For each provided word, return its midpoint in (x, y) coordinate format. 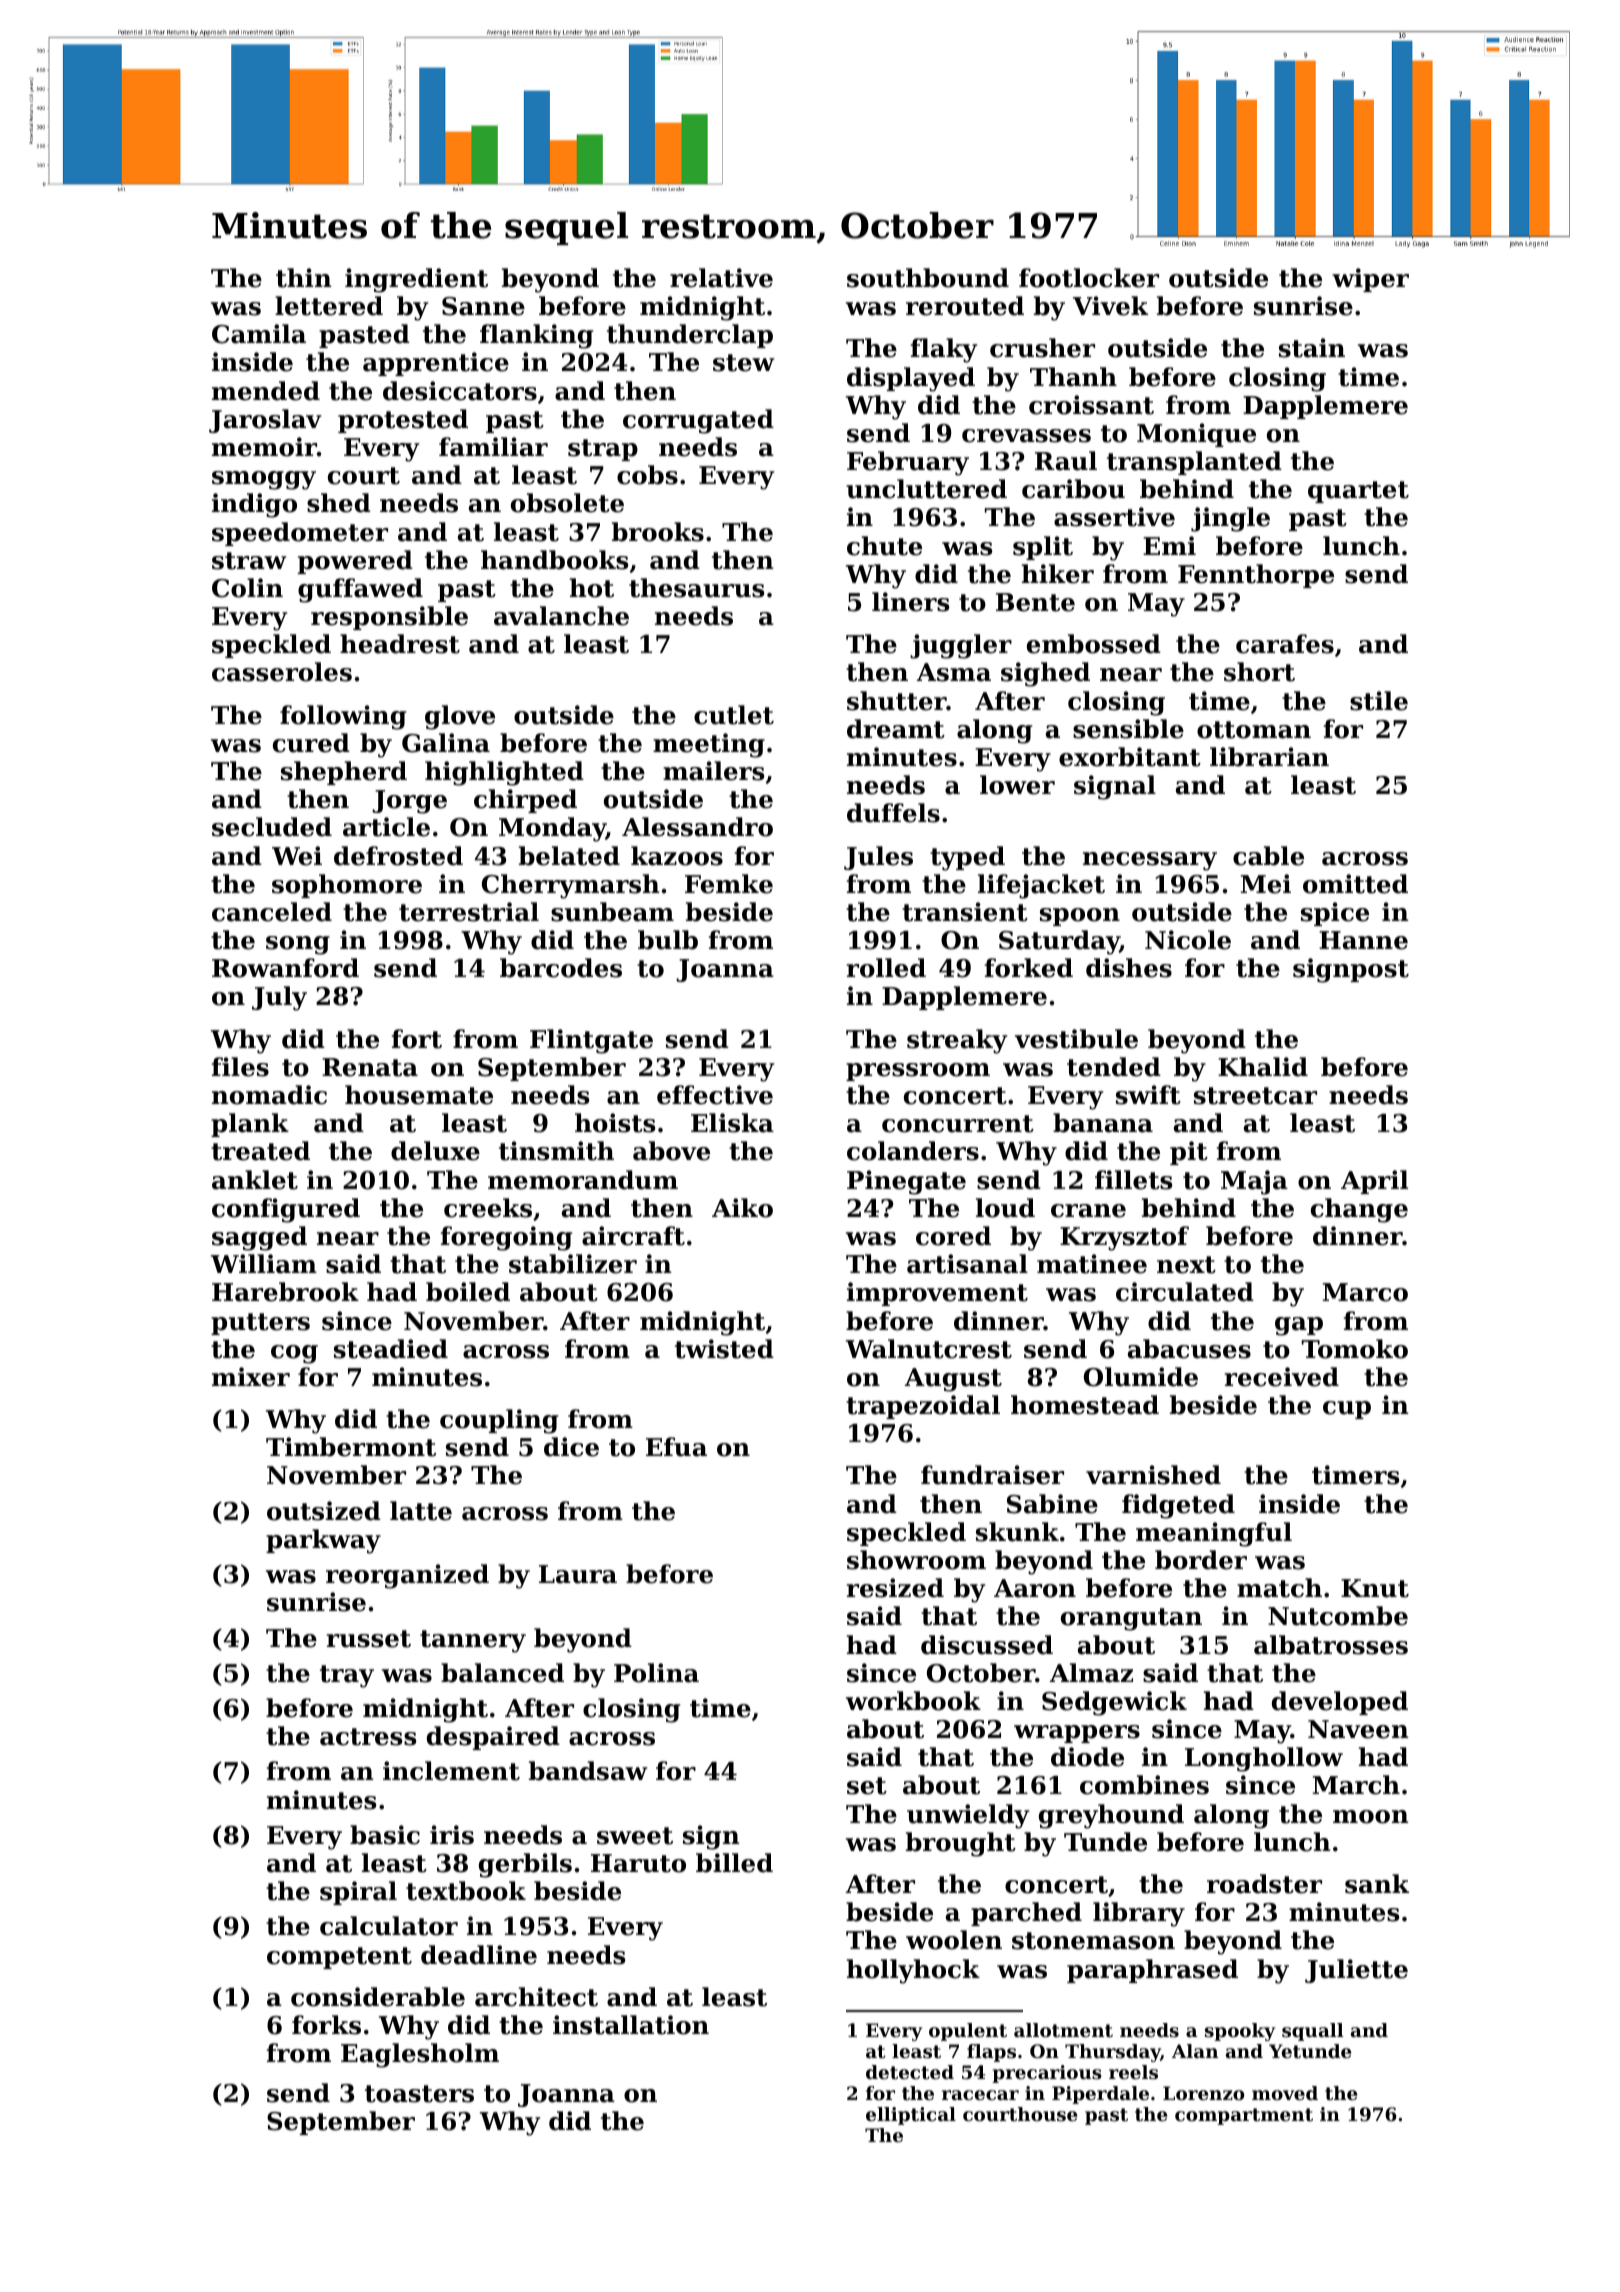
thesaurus (696, 588)
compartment (1244, 2116)
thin (304, 278)
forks (326, 2025)
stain (1312, 348)
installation (631, 2025)
